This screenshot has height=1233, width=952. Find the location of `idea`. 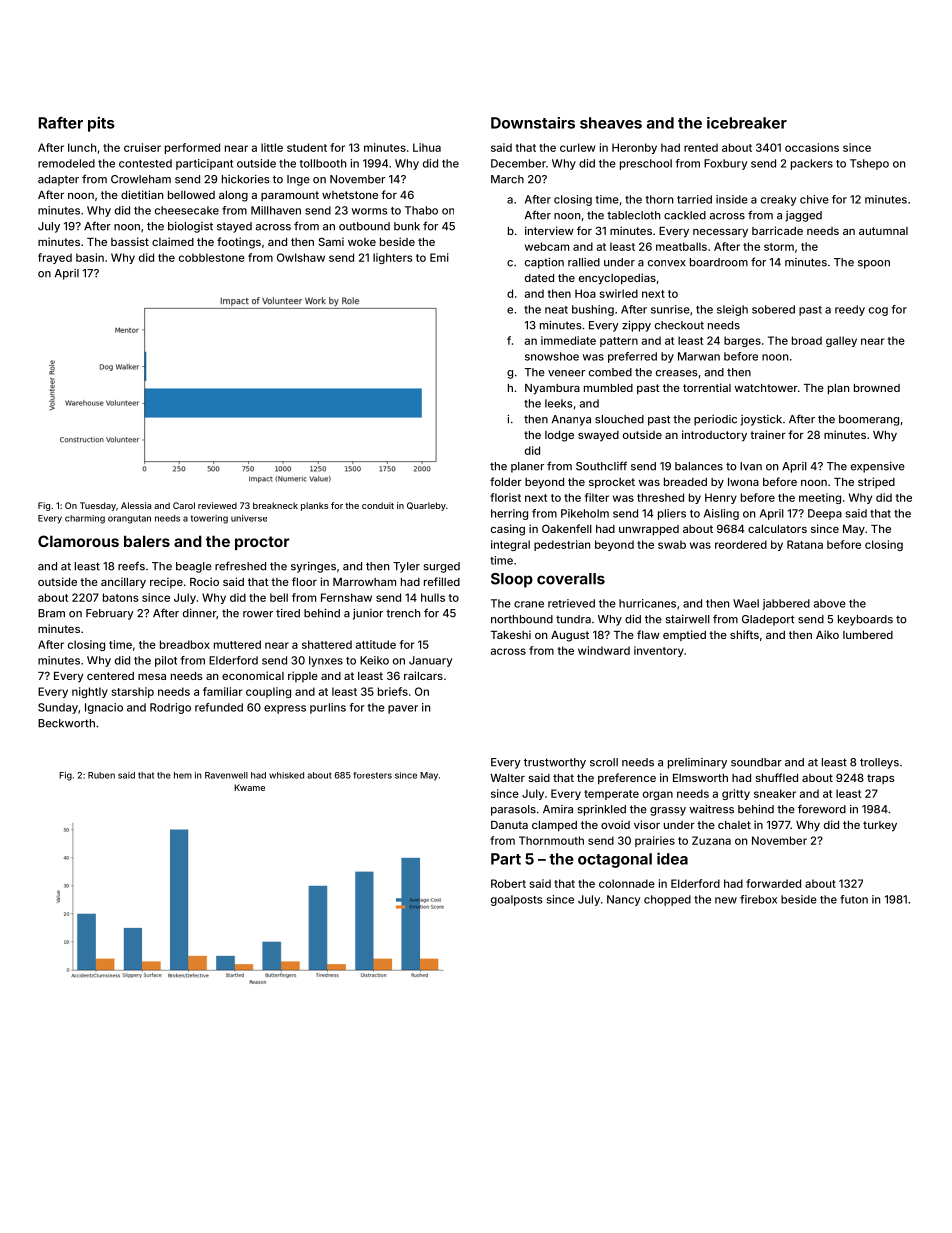

idea is located at coordinates (672, 858).
